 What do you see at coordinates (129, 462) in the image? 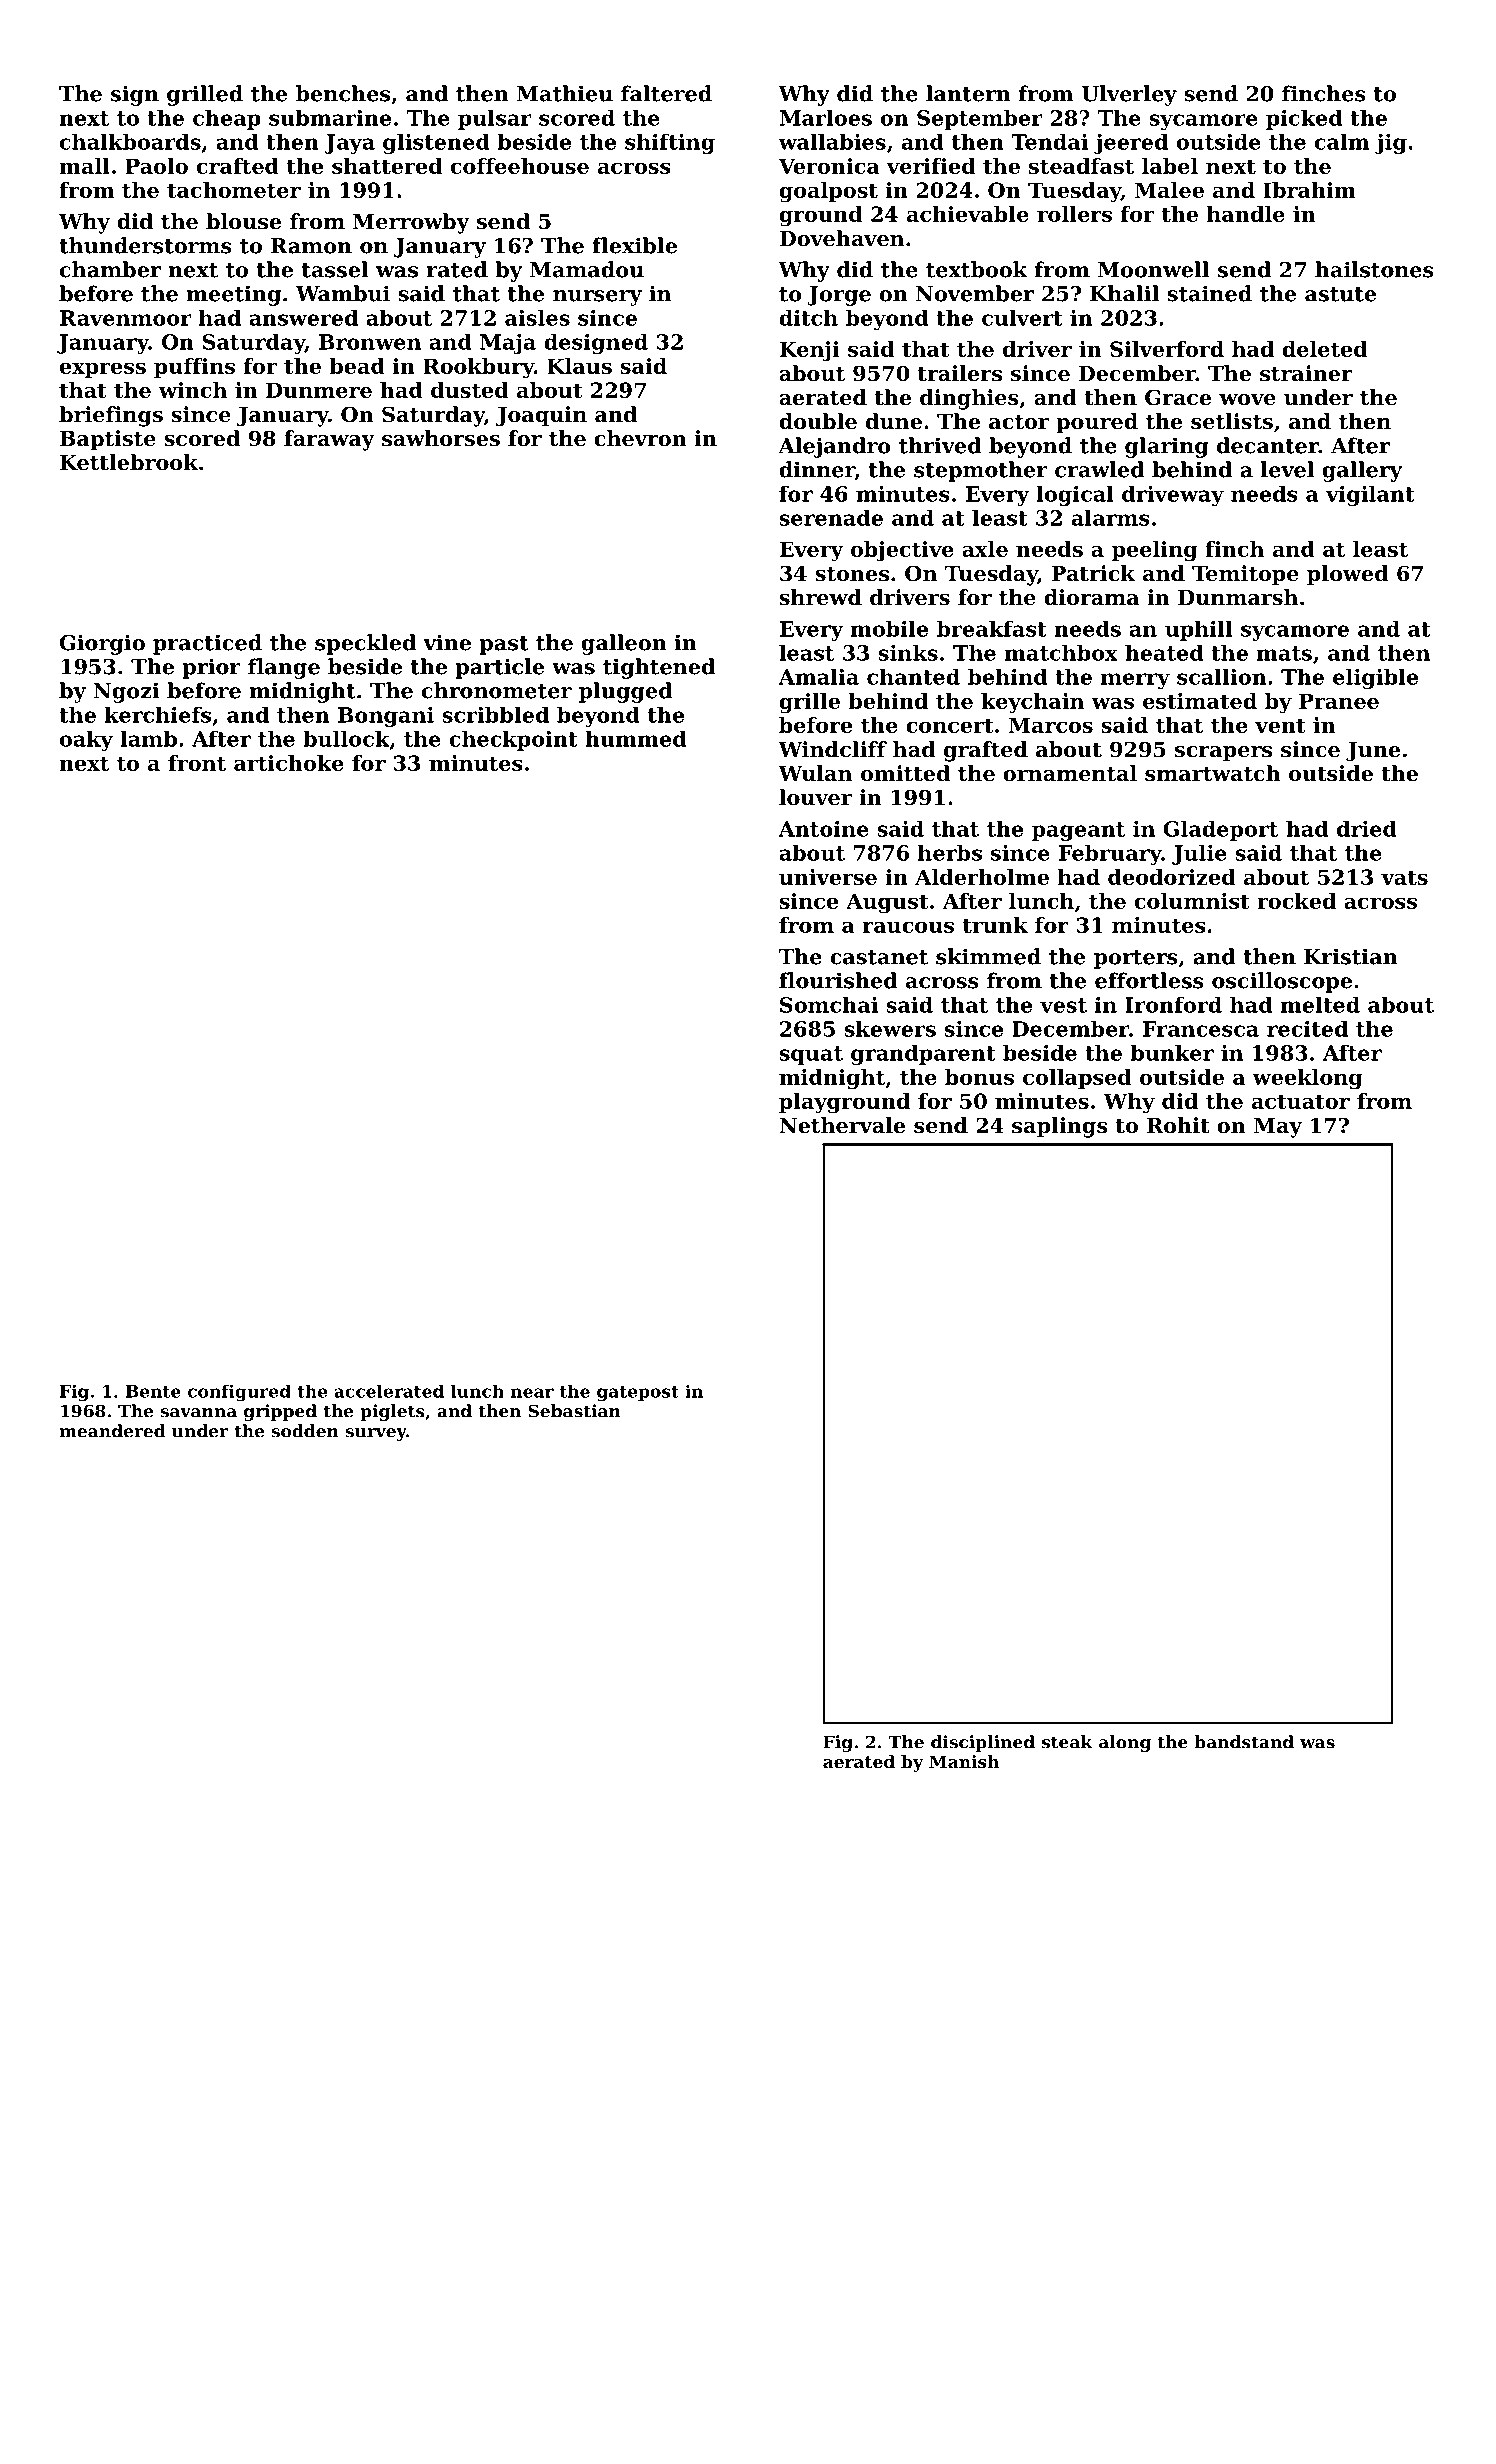
I see `Kettlebrook` at bounding box center [129, 462].
